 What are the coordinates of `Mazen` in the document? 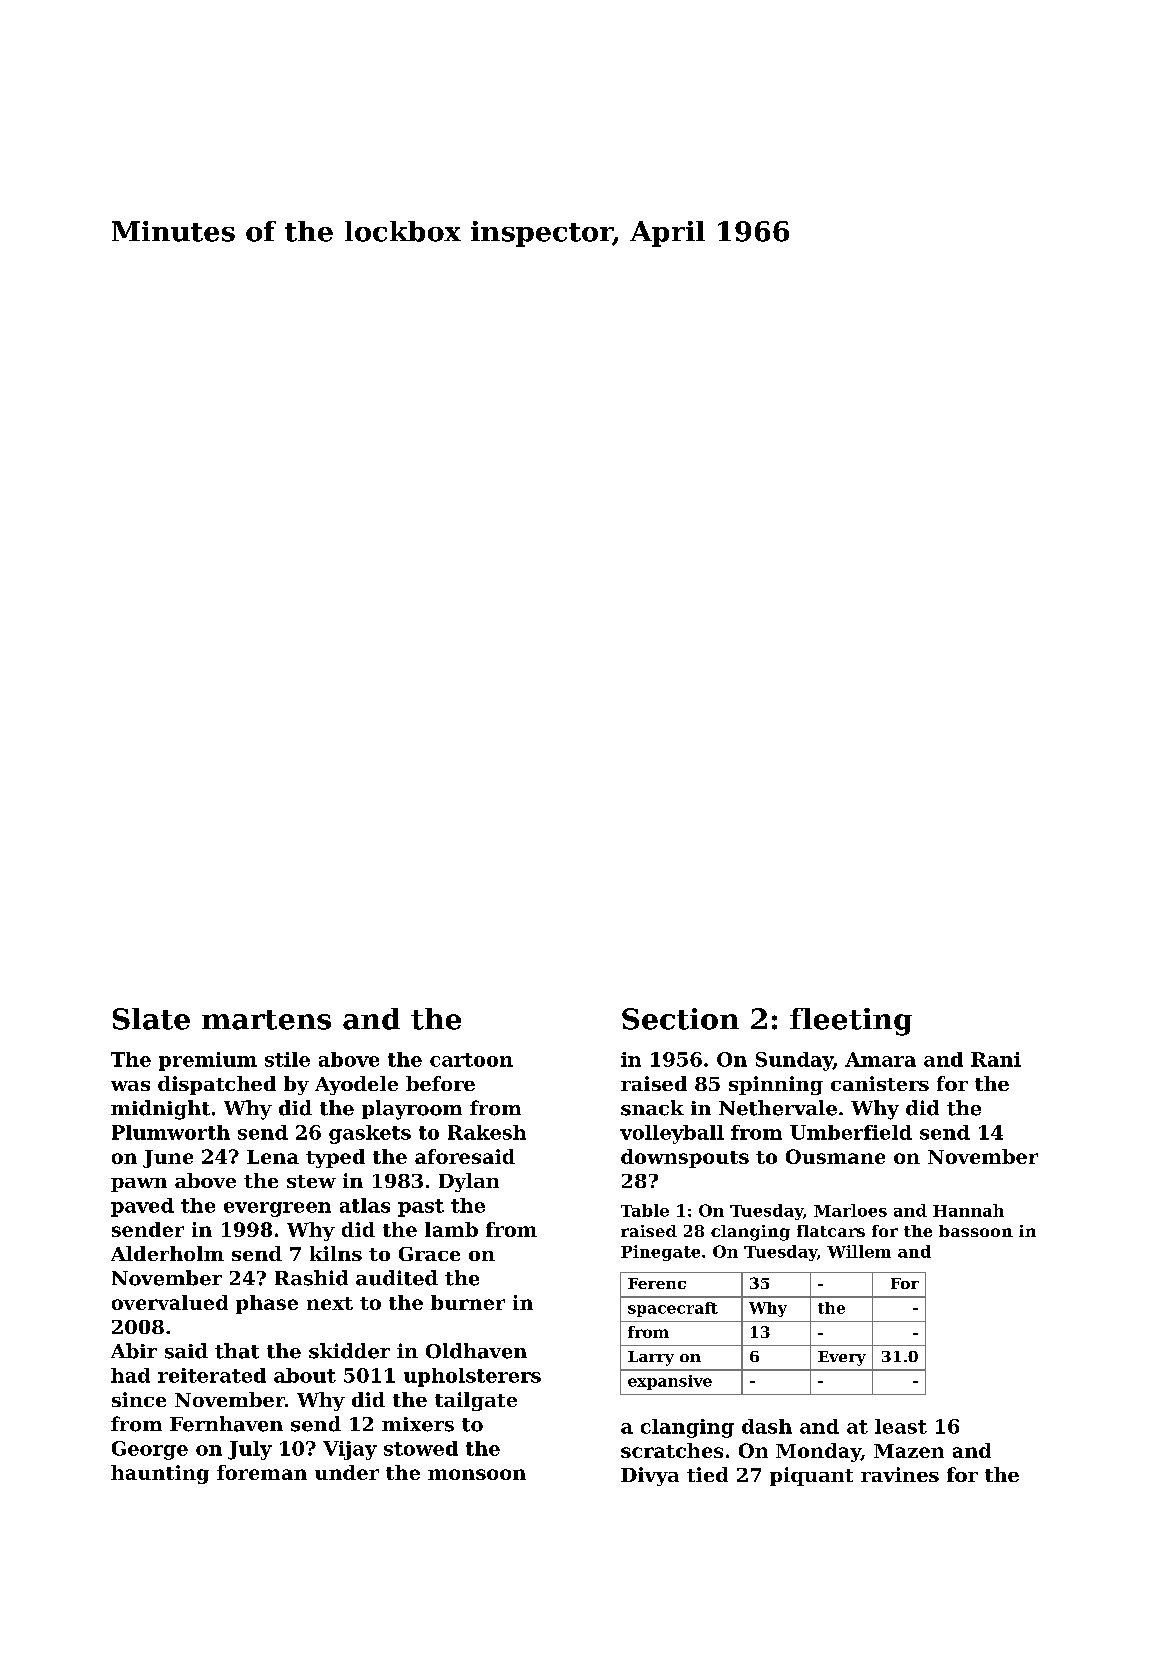 It's located at (909, 1451).
